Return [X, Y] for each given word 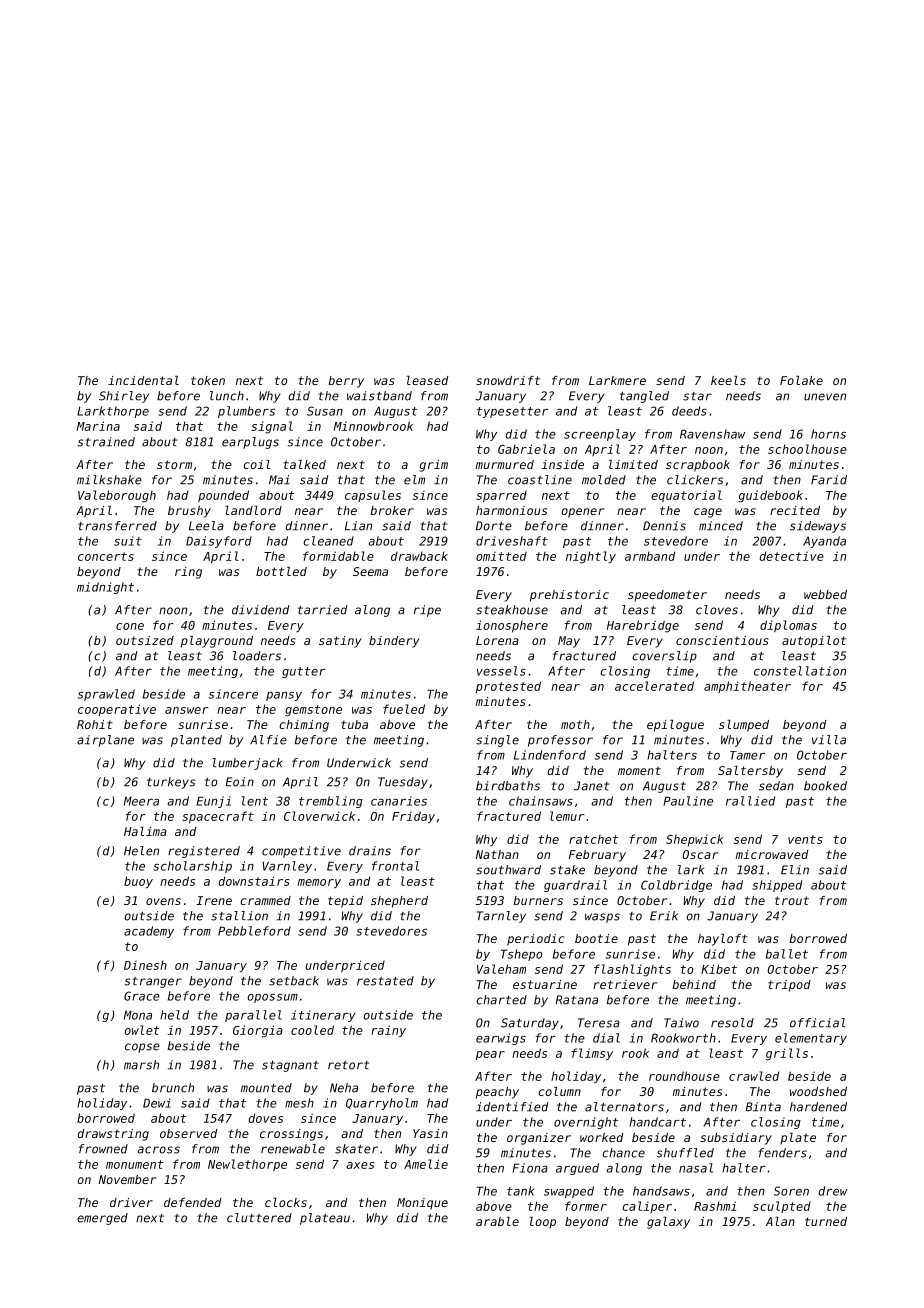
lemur [567, 816]
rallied [750, 801]
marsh [141, 1065]
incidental [143, 380]
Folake [801, 380]
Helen [141, 851]
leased [427, 380]
